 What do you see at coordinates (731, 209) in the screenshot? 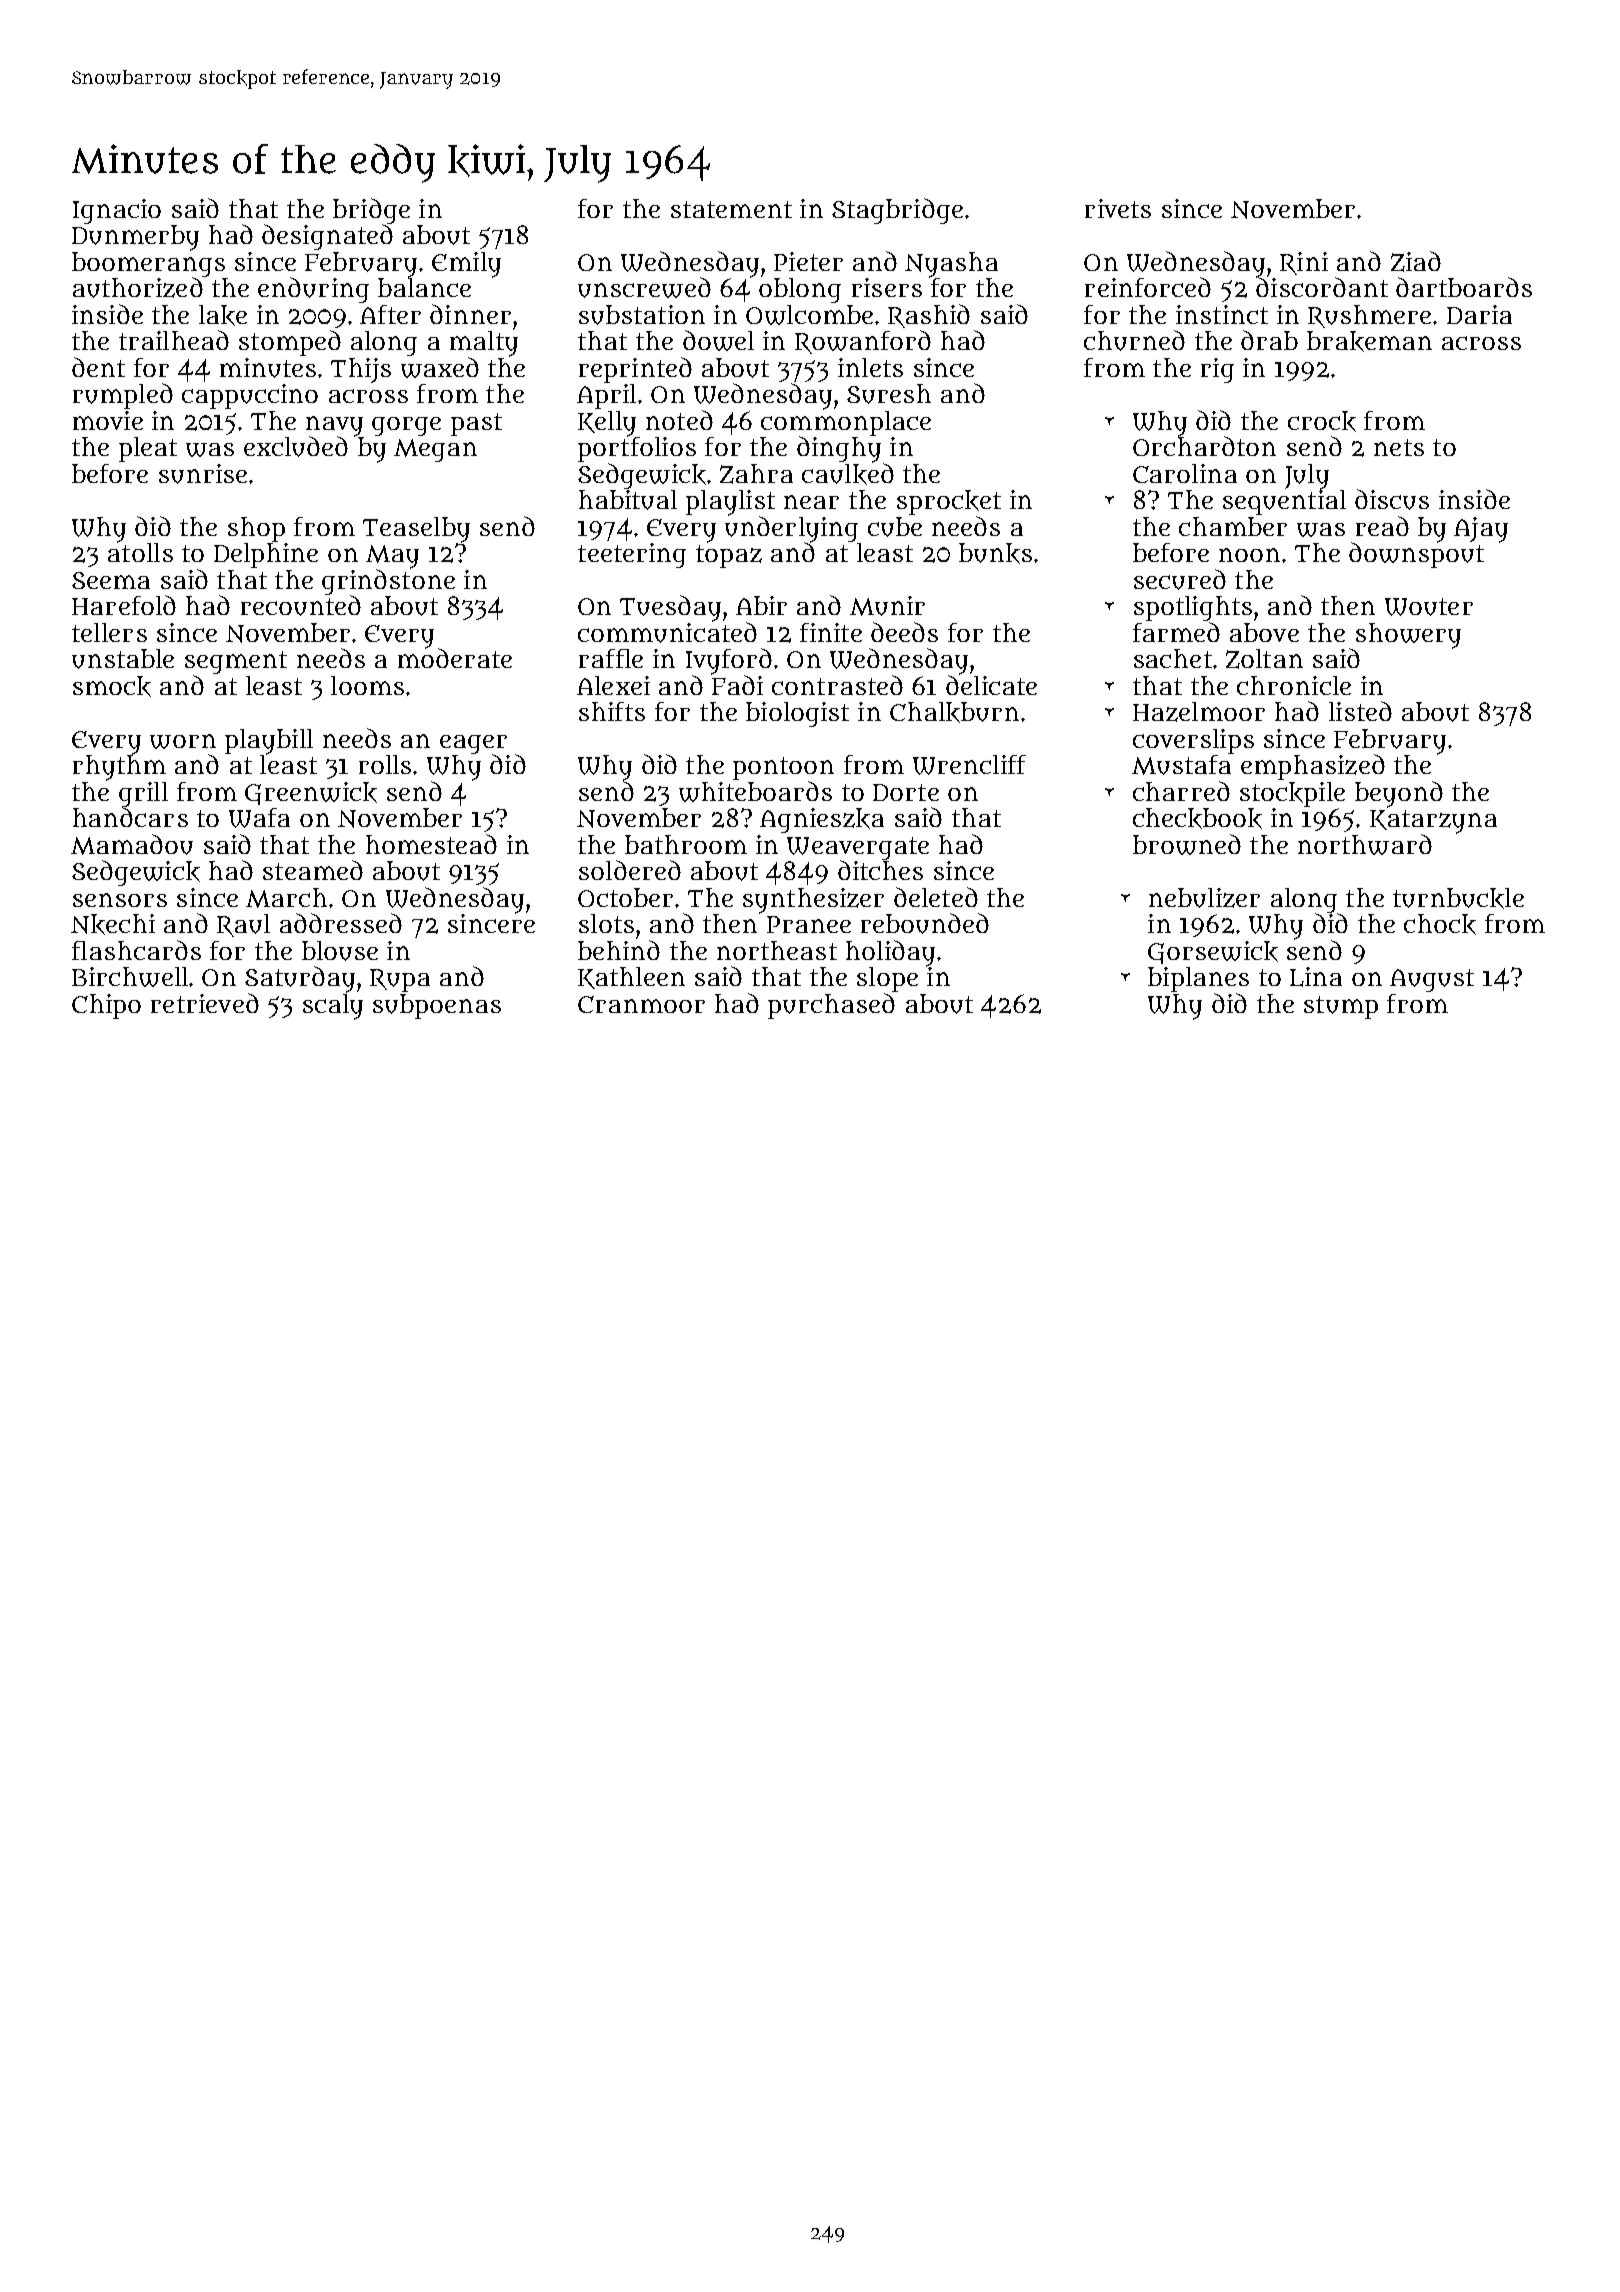
I see `statement` at bounding box center [731, 209].
